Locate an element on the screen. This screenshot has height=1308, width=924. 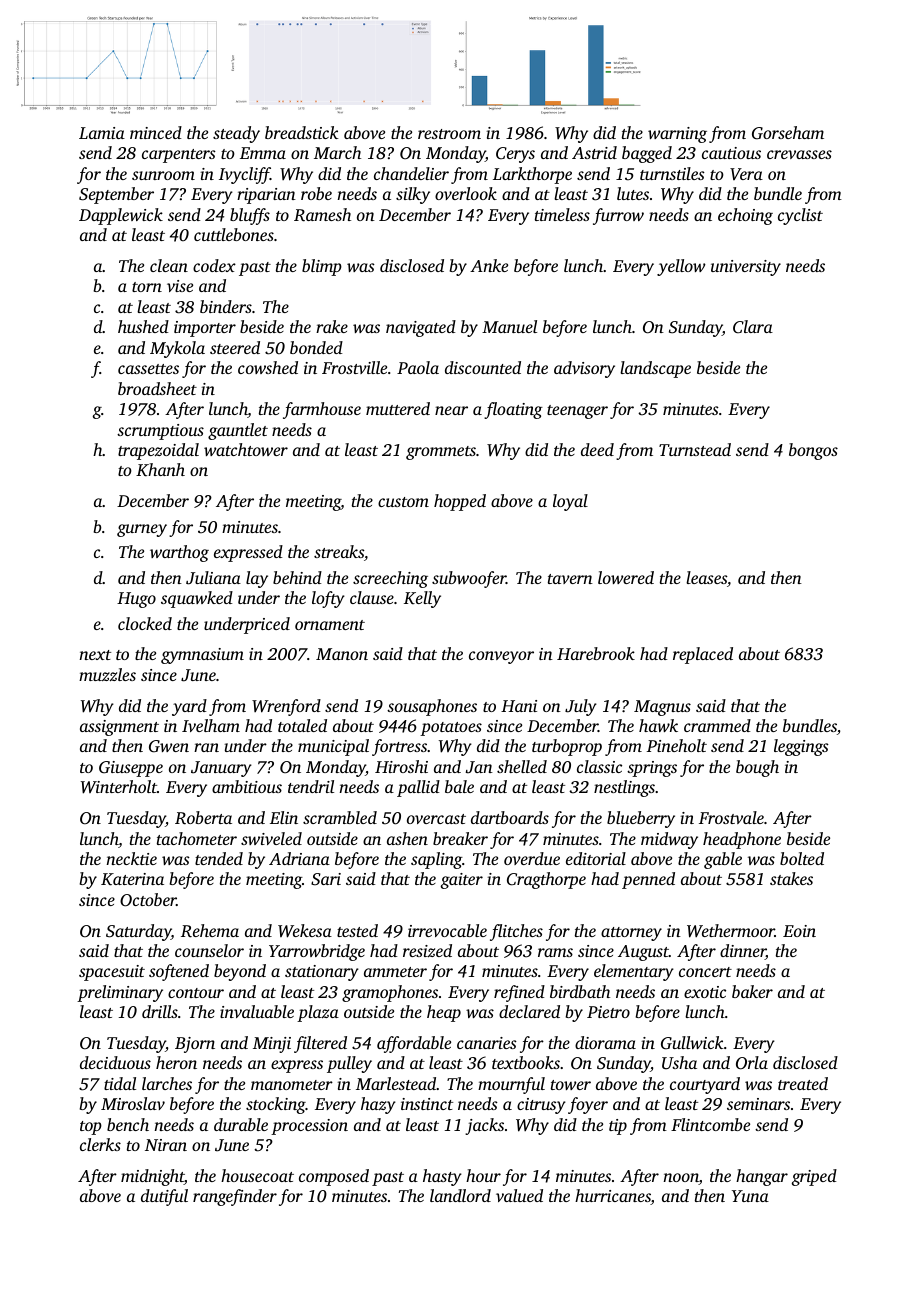
griped is located at coordinates (814, 1177).
